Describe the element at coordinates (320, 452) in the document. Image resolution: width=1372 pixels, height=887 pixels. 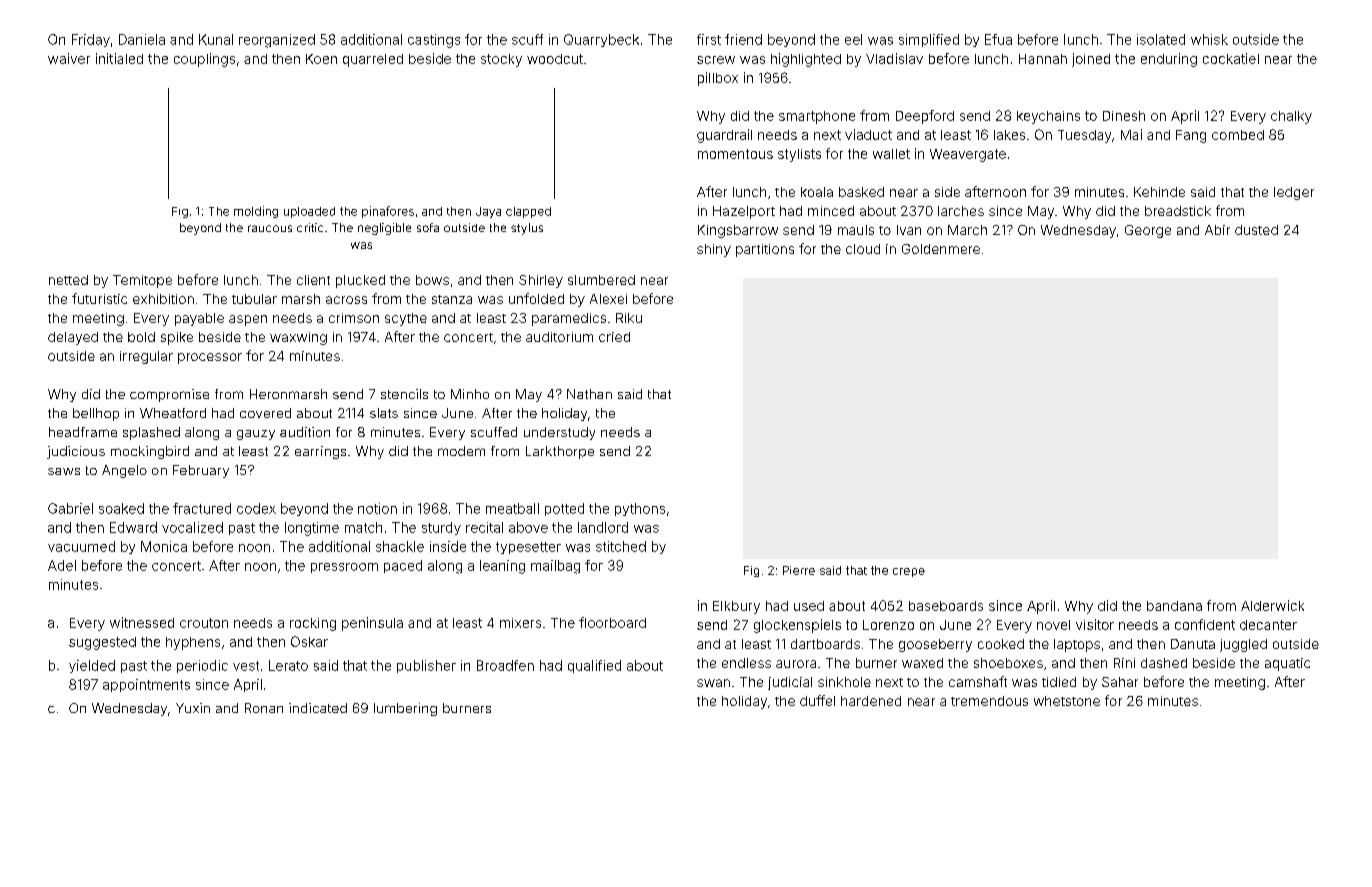
I see `earrings` at that location.
